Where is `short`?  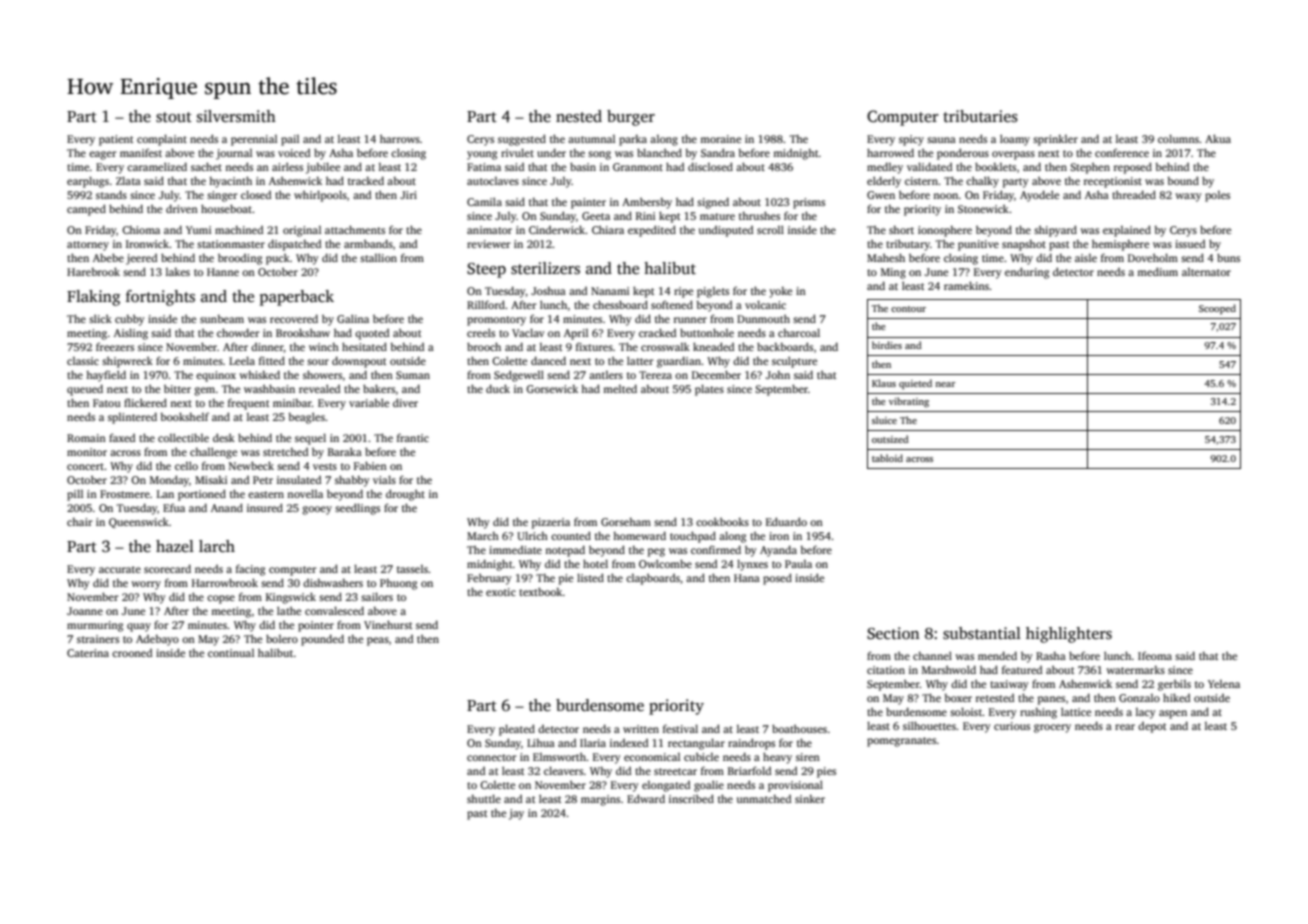 short is located at coordinates (901, 230).
